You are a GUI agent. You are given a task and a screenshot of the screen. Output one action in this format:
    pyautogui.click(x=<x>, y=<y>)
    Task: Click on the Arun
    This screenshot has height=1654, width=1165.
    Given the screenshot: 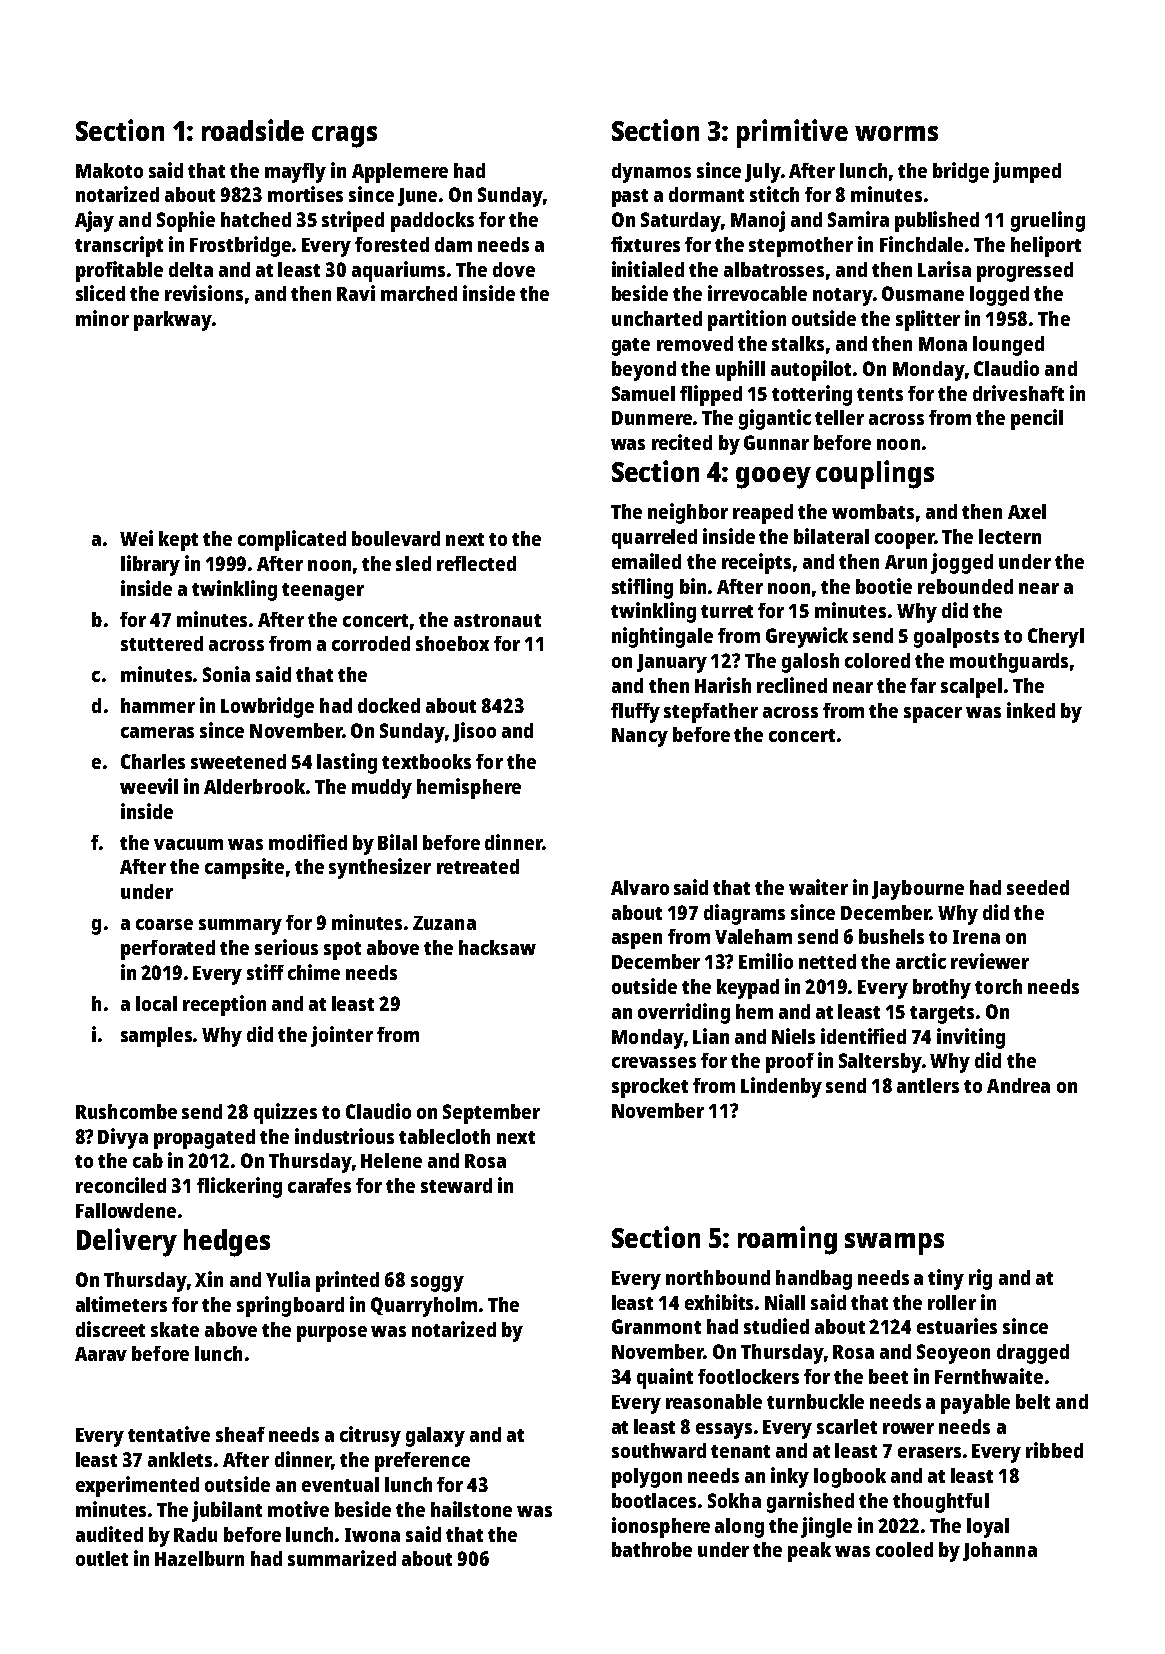 What is the action you would take?
    pyautogui.click(x=906, y=562)
